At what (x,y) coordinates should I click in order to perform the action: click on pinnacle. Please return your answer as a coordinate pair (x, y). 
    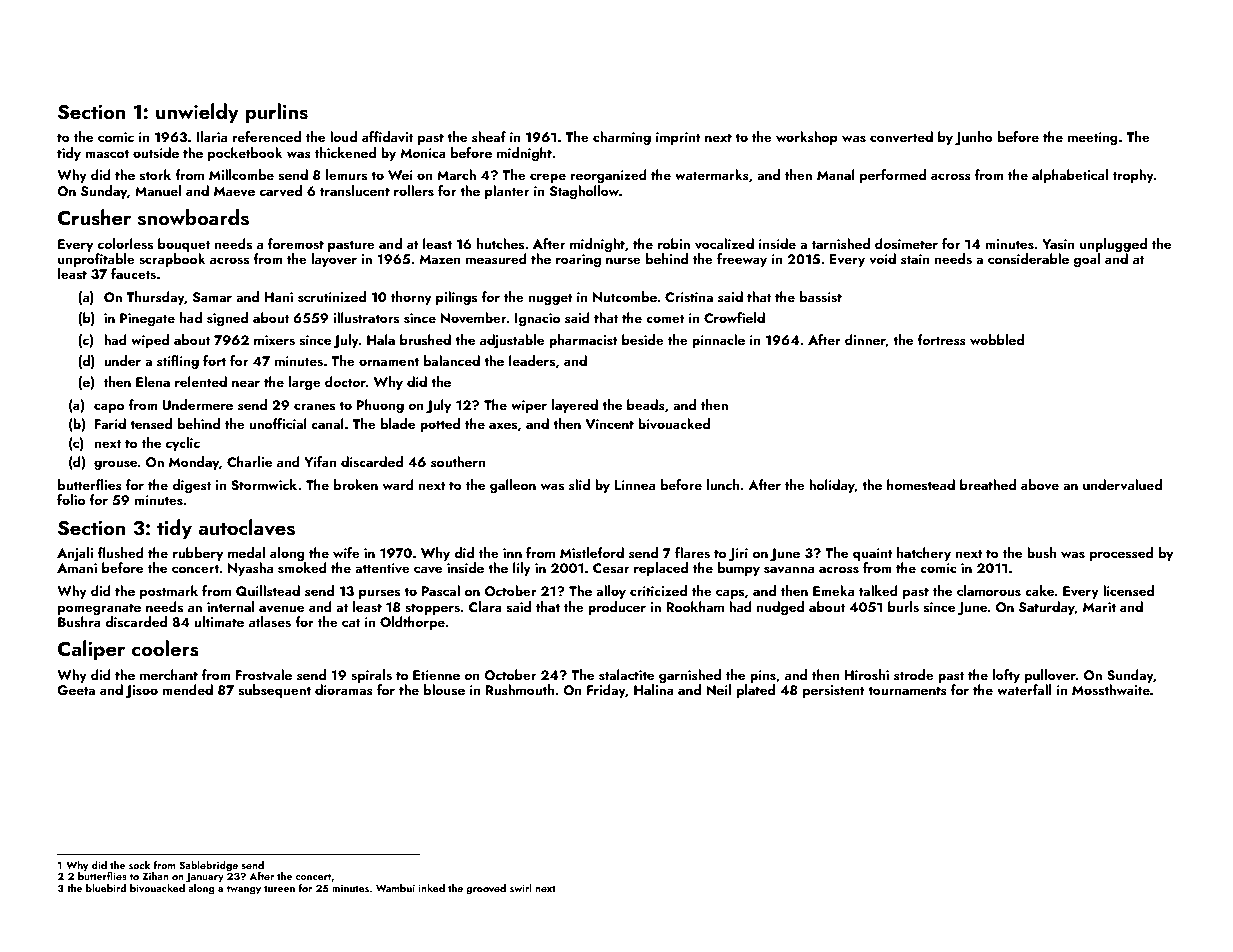
    Looking at the image, I should click on (718, 341).
